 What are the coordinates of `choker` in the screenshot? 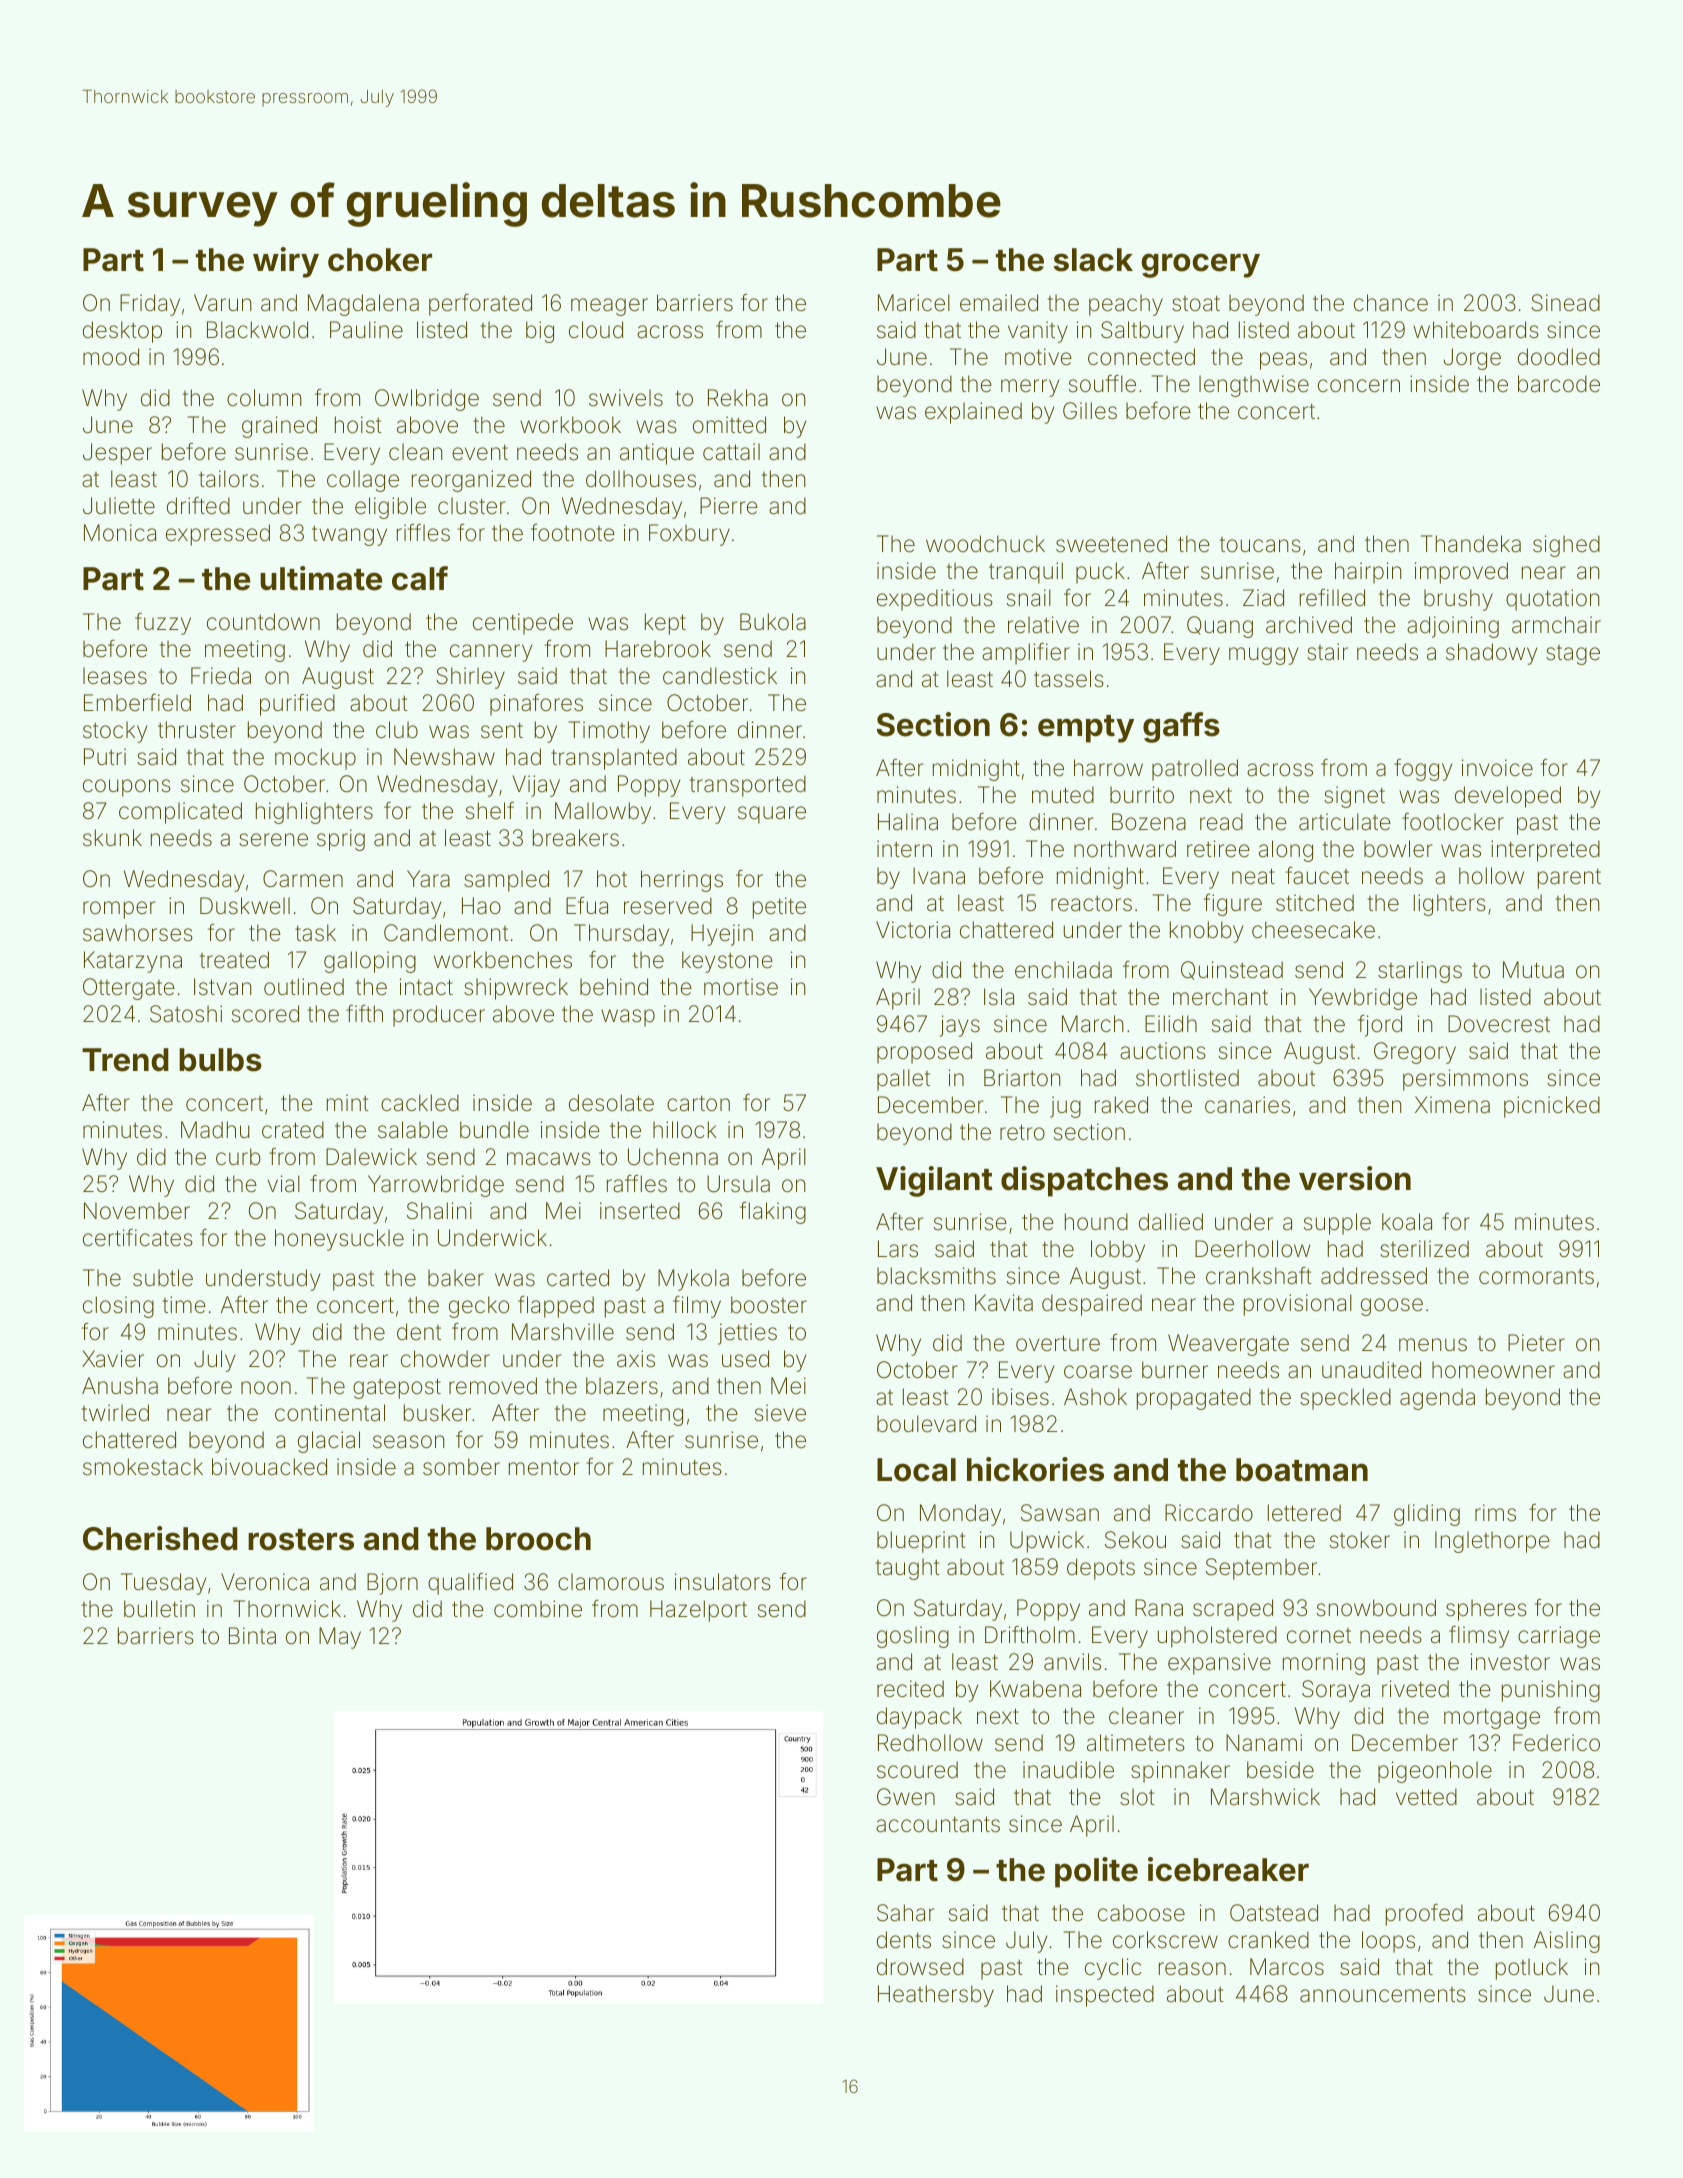 It's located at (380, 260).
